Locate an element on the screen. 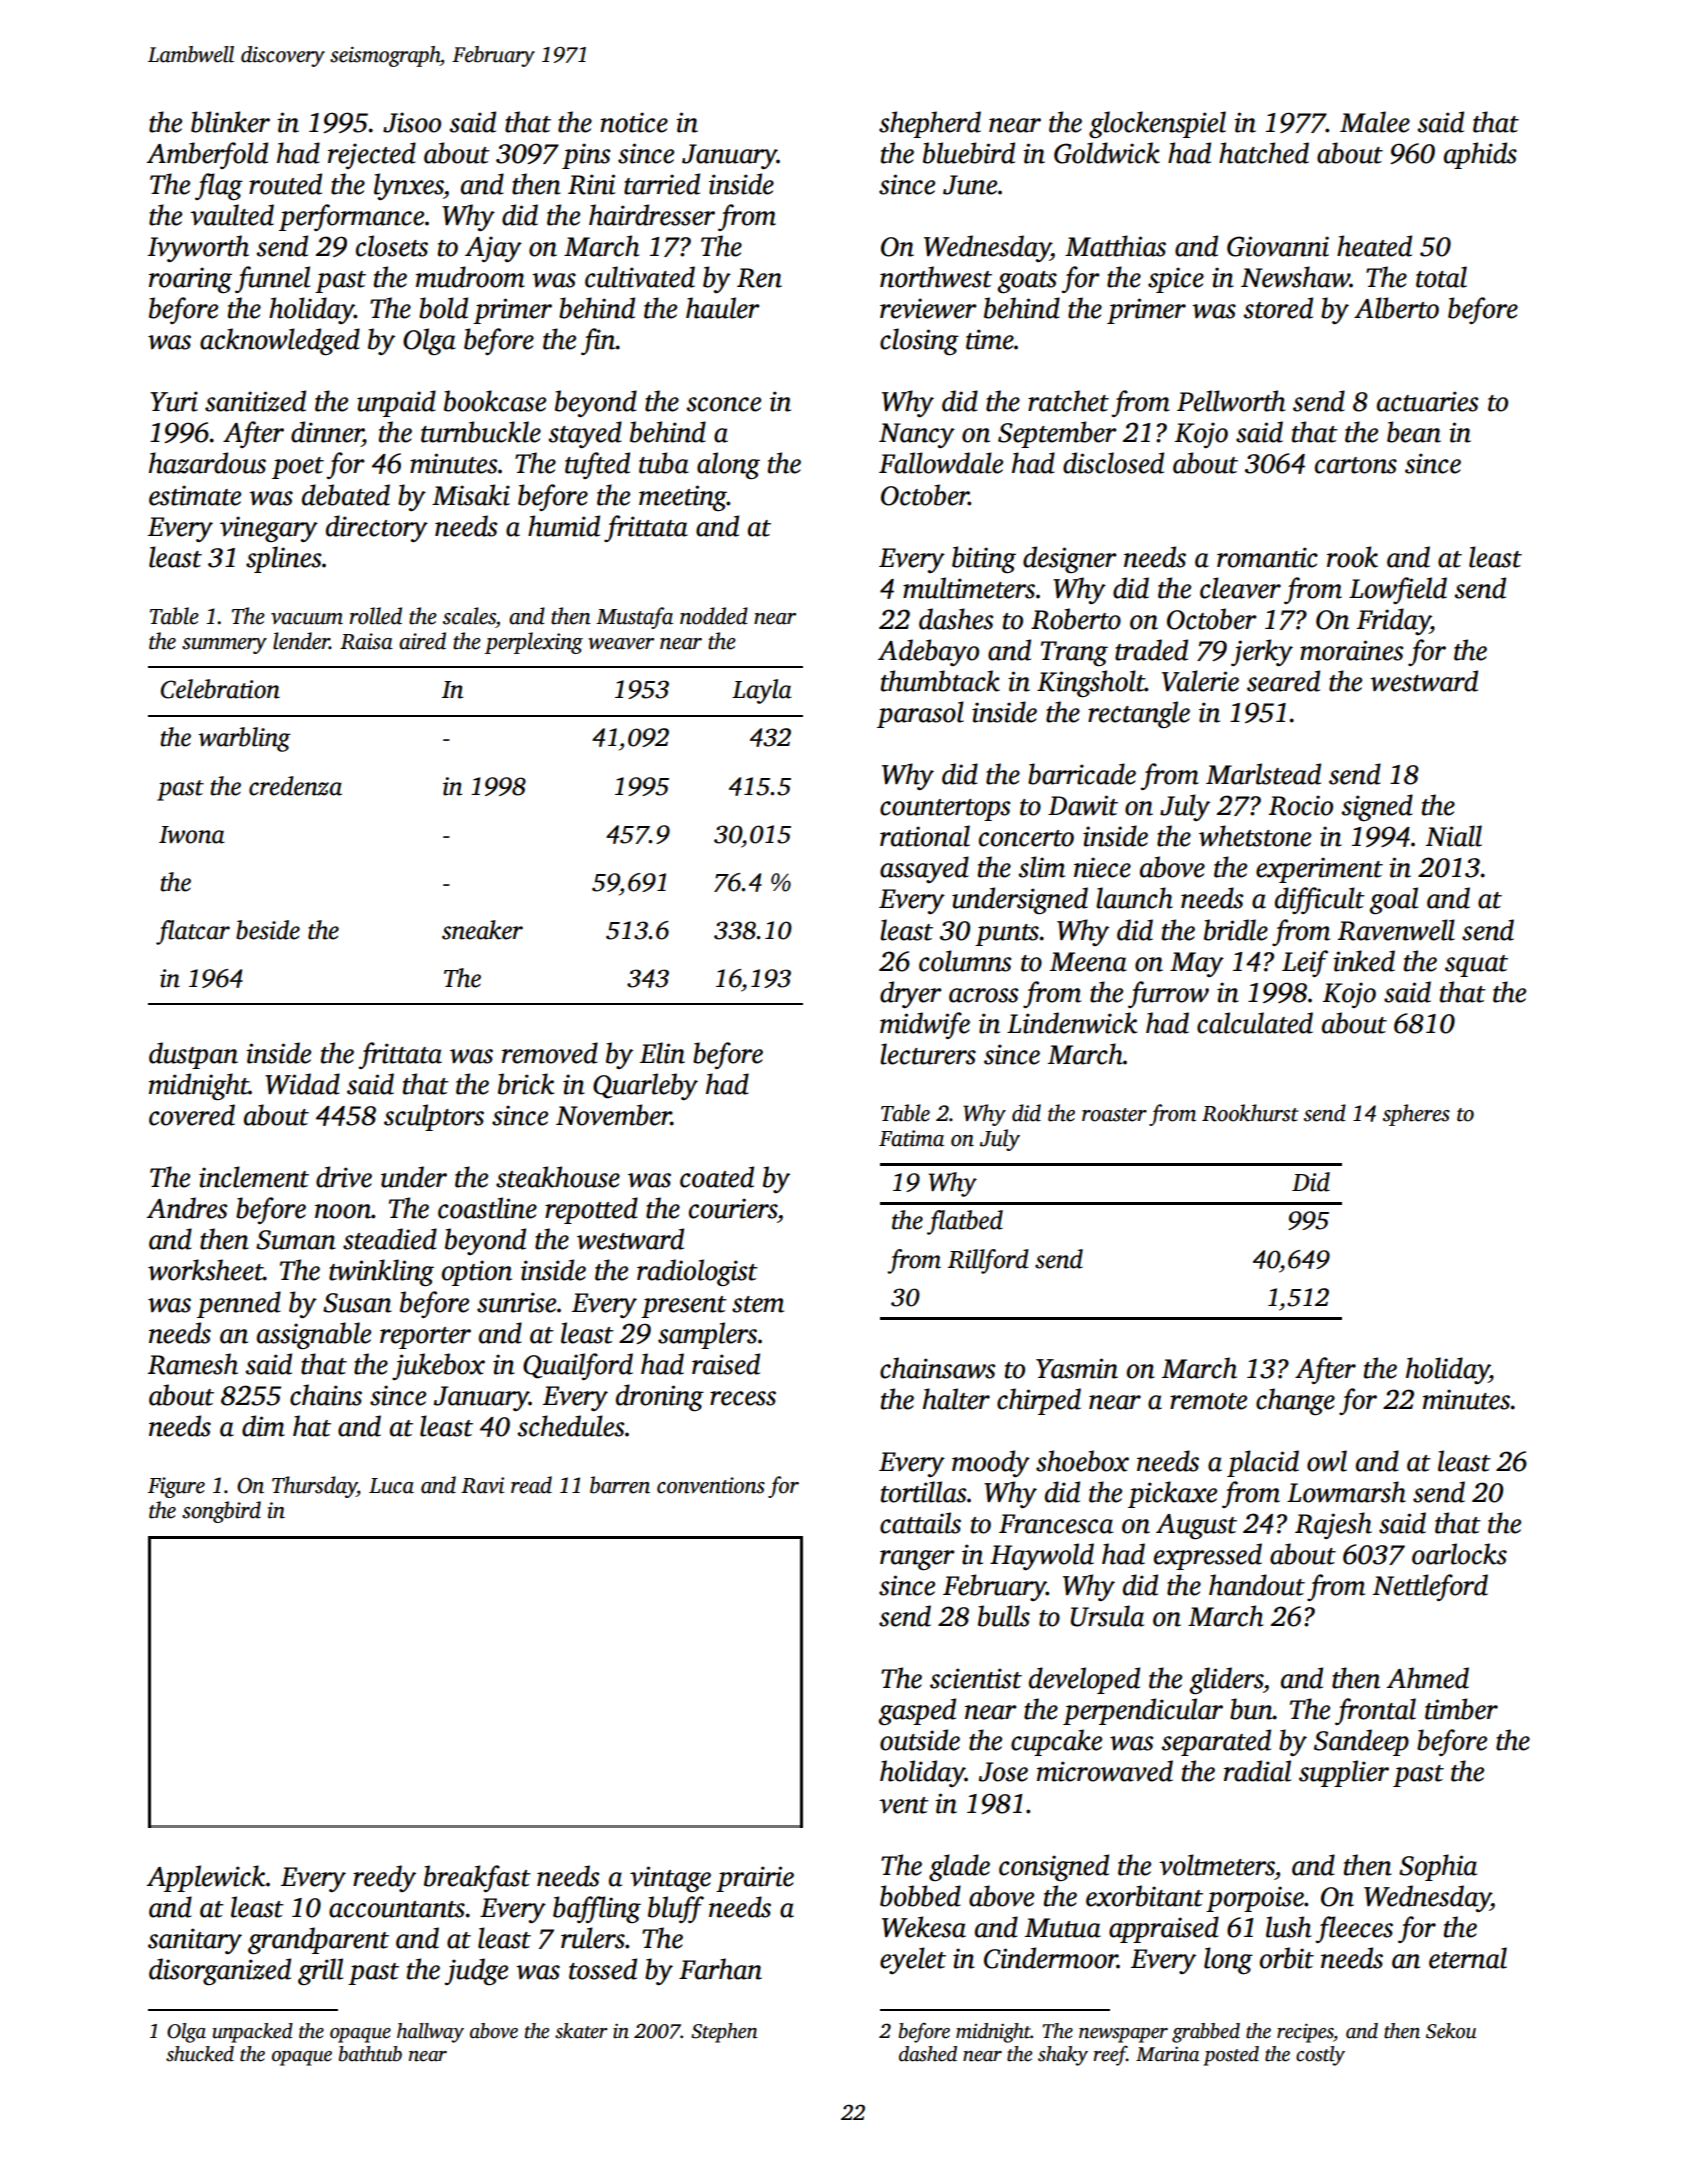 This screenshot has height=2178, width=1683. splines is located at coordinates (283, 559).
